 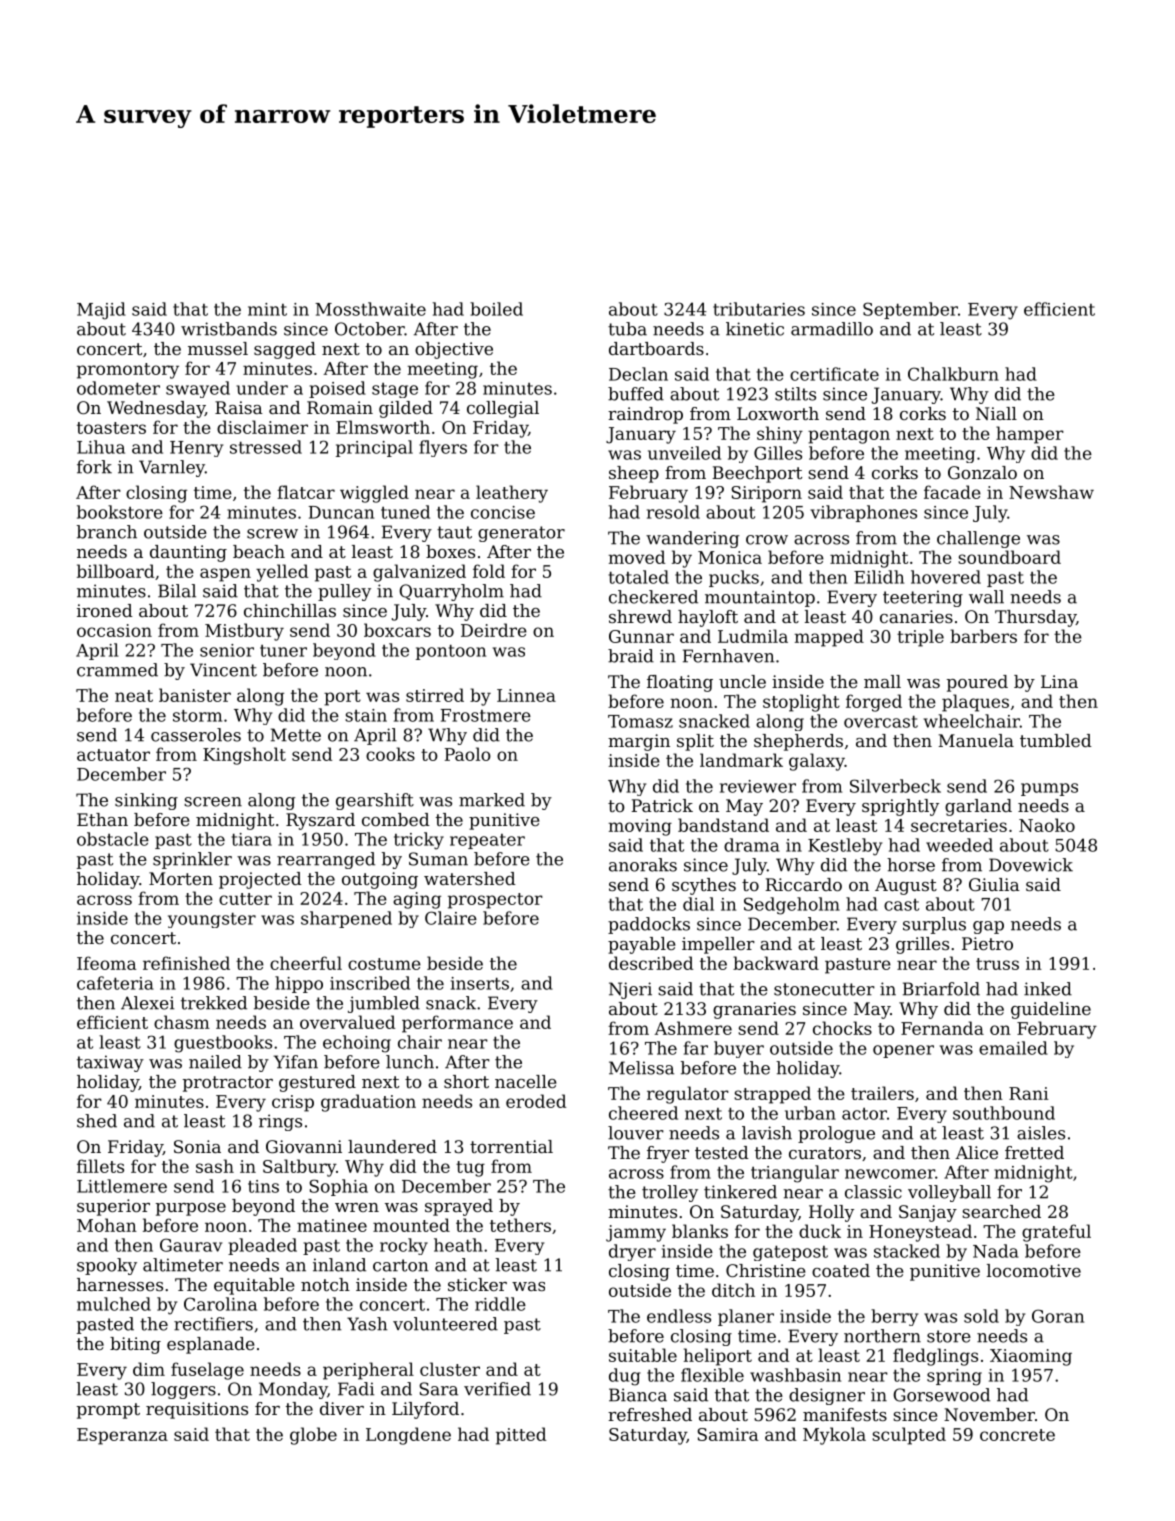 What do you see at coordinates (191, 1209) in the screenshot?
I see `purpose` at bounding box center [191, 1209].
